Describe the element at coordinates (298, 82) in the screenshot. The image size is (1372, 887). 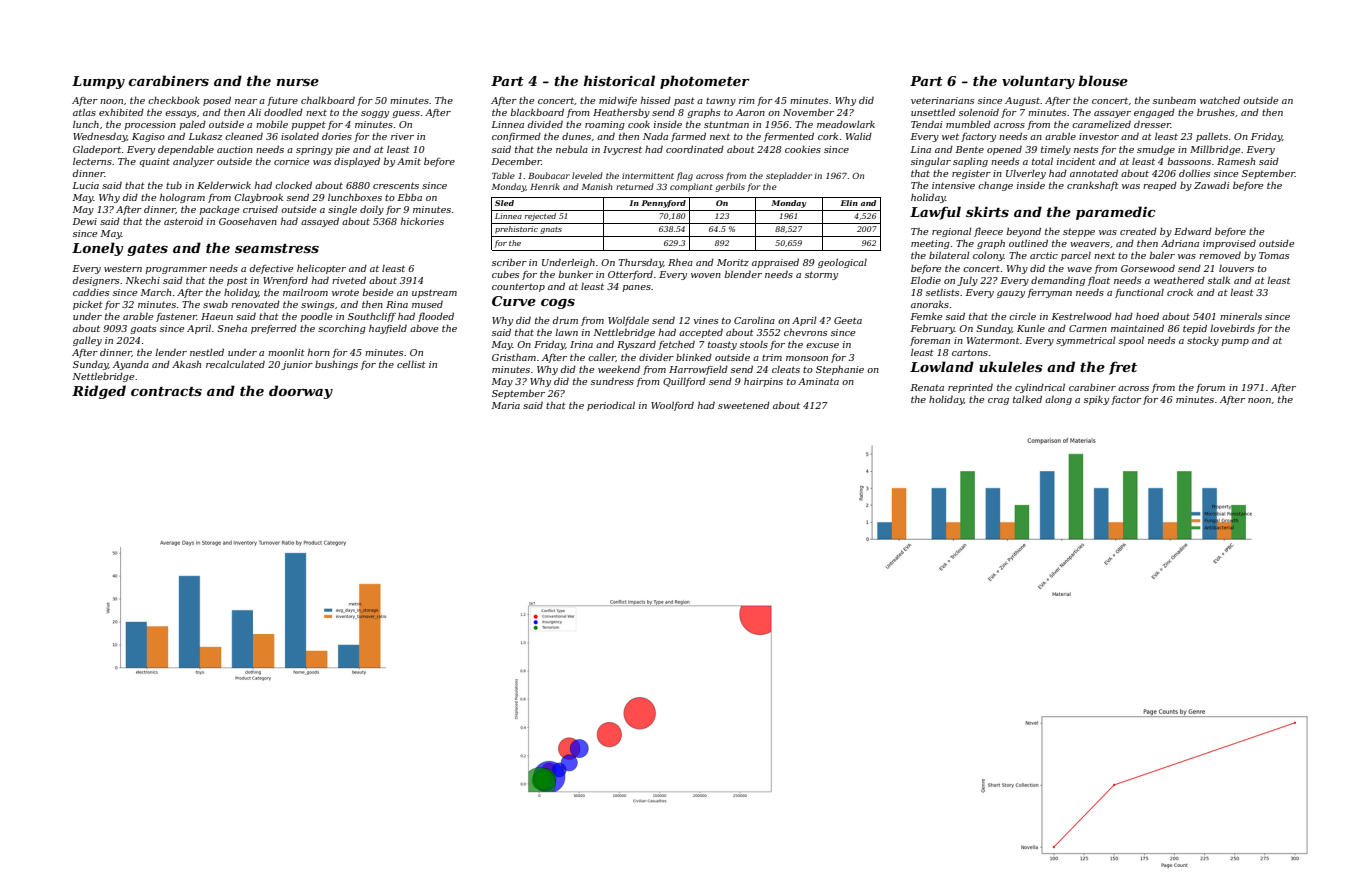
I see `nurse` at that location.
